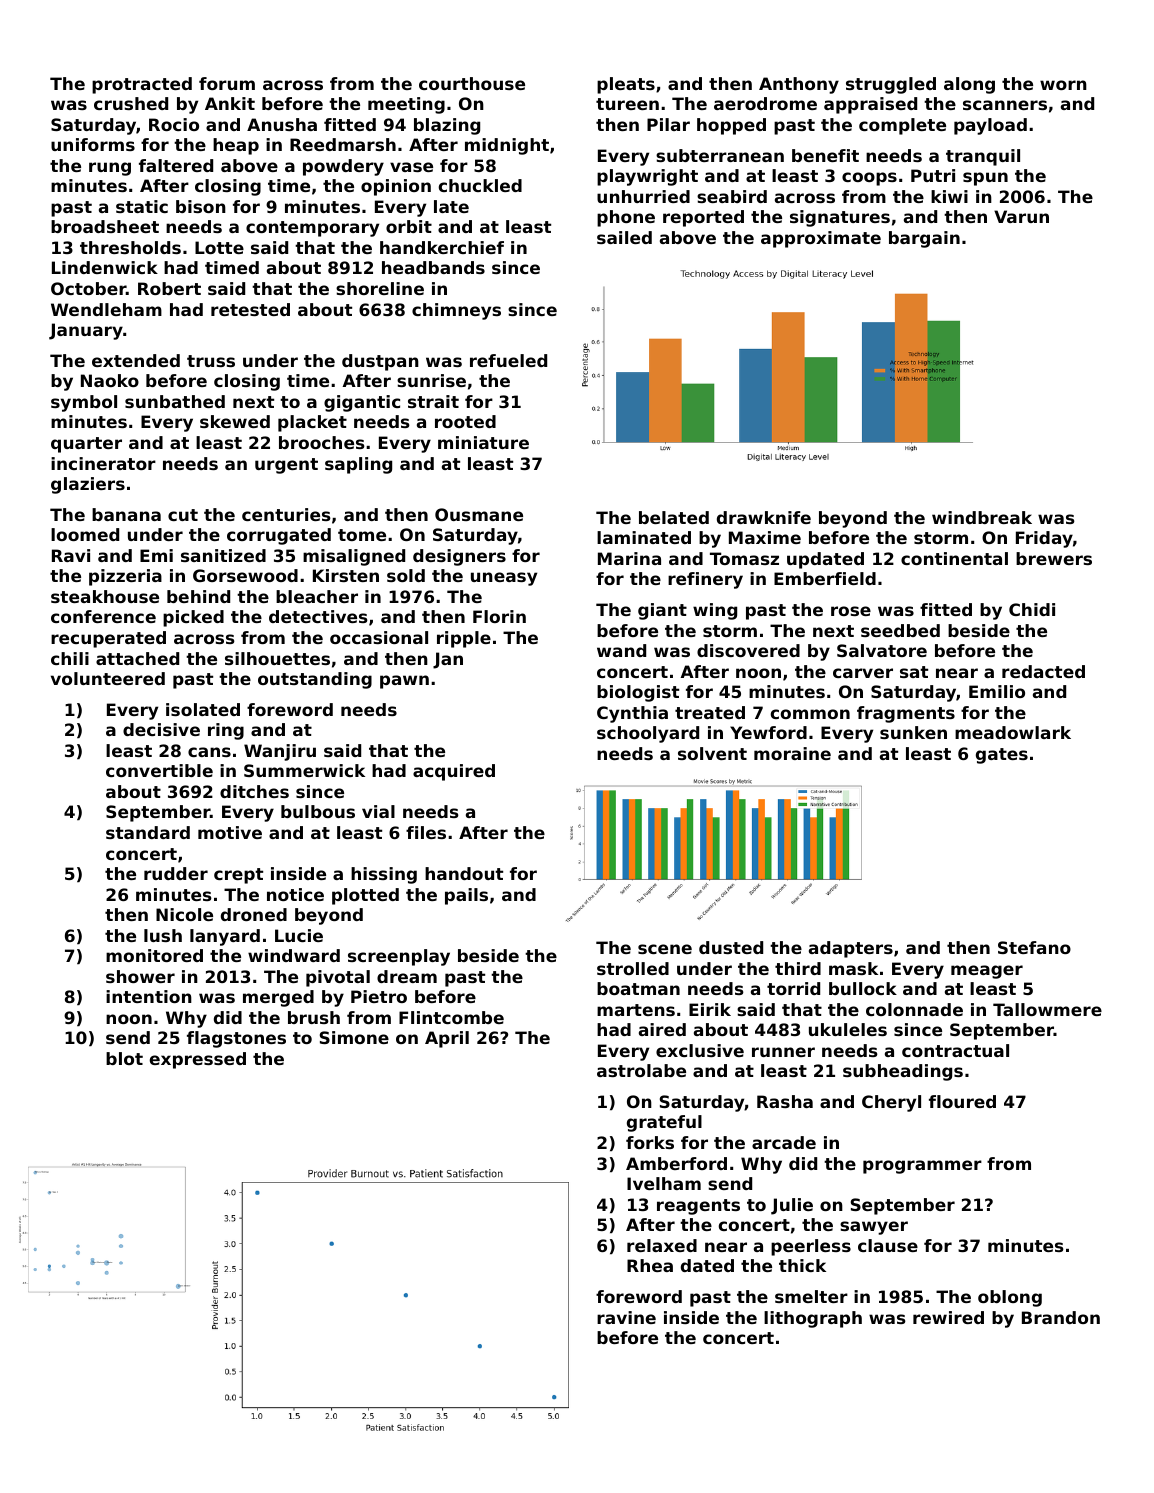 This document has height=1493, width=1154. I want to click on Anthony, so click(799, 85).
